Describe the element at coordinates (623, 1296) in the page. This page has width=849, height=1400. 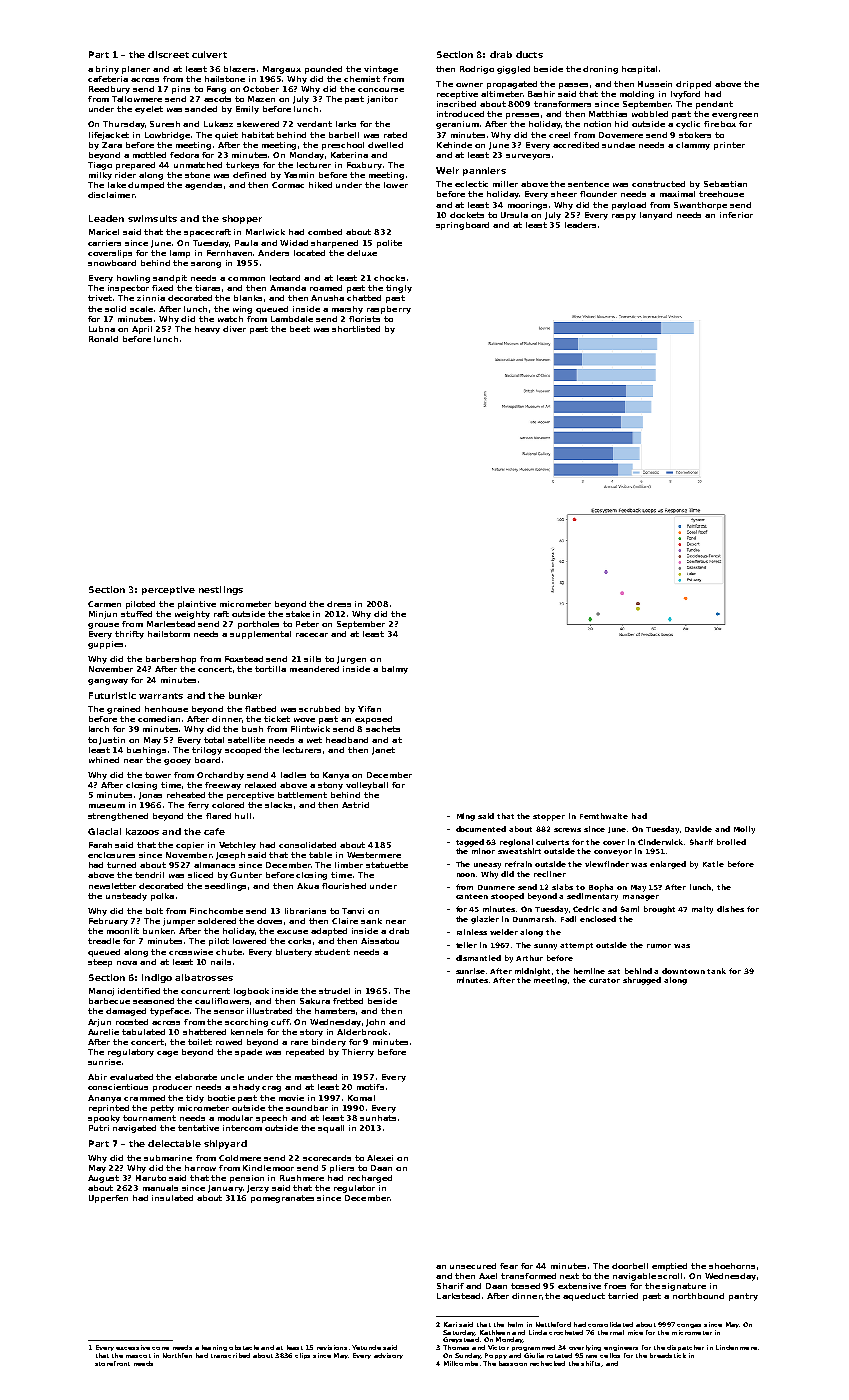
I see `tarried` at that location.
